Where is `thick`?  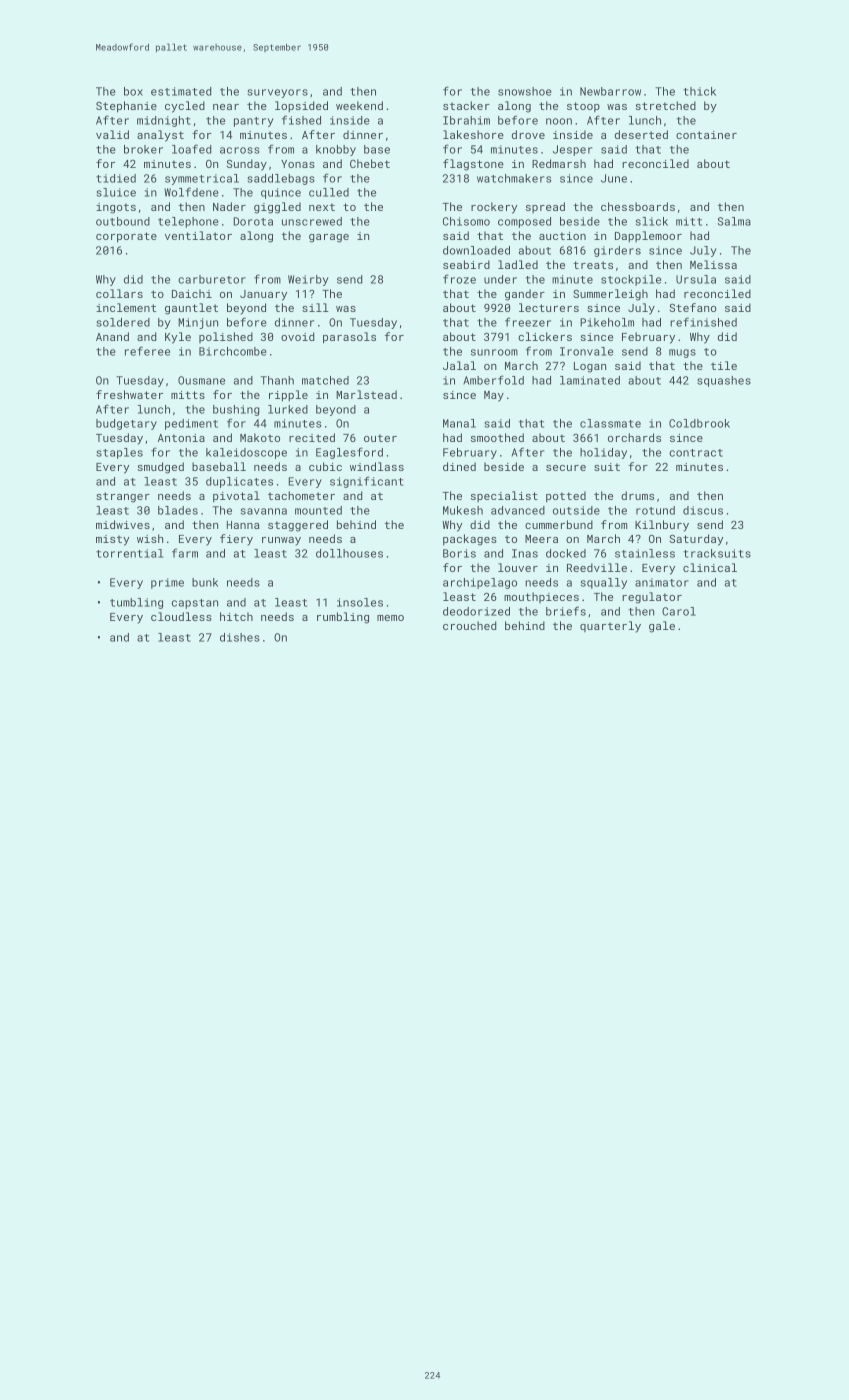
thick is located at coordinates (699, 91).
